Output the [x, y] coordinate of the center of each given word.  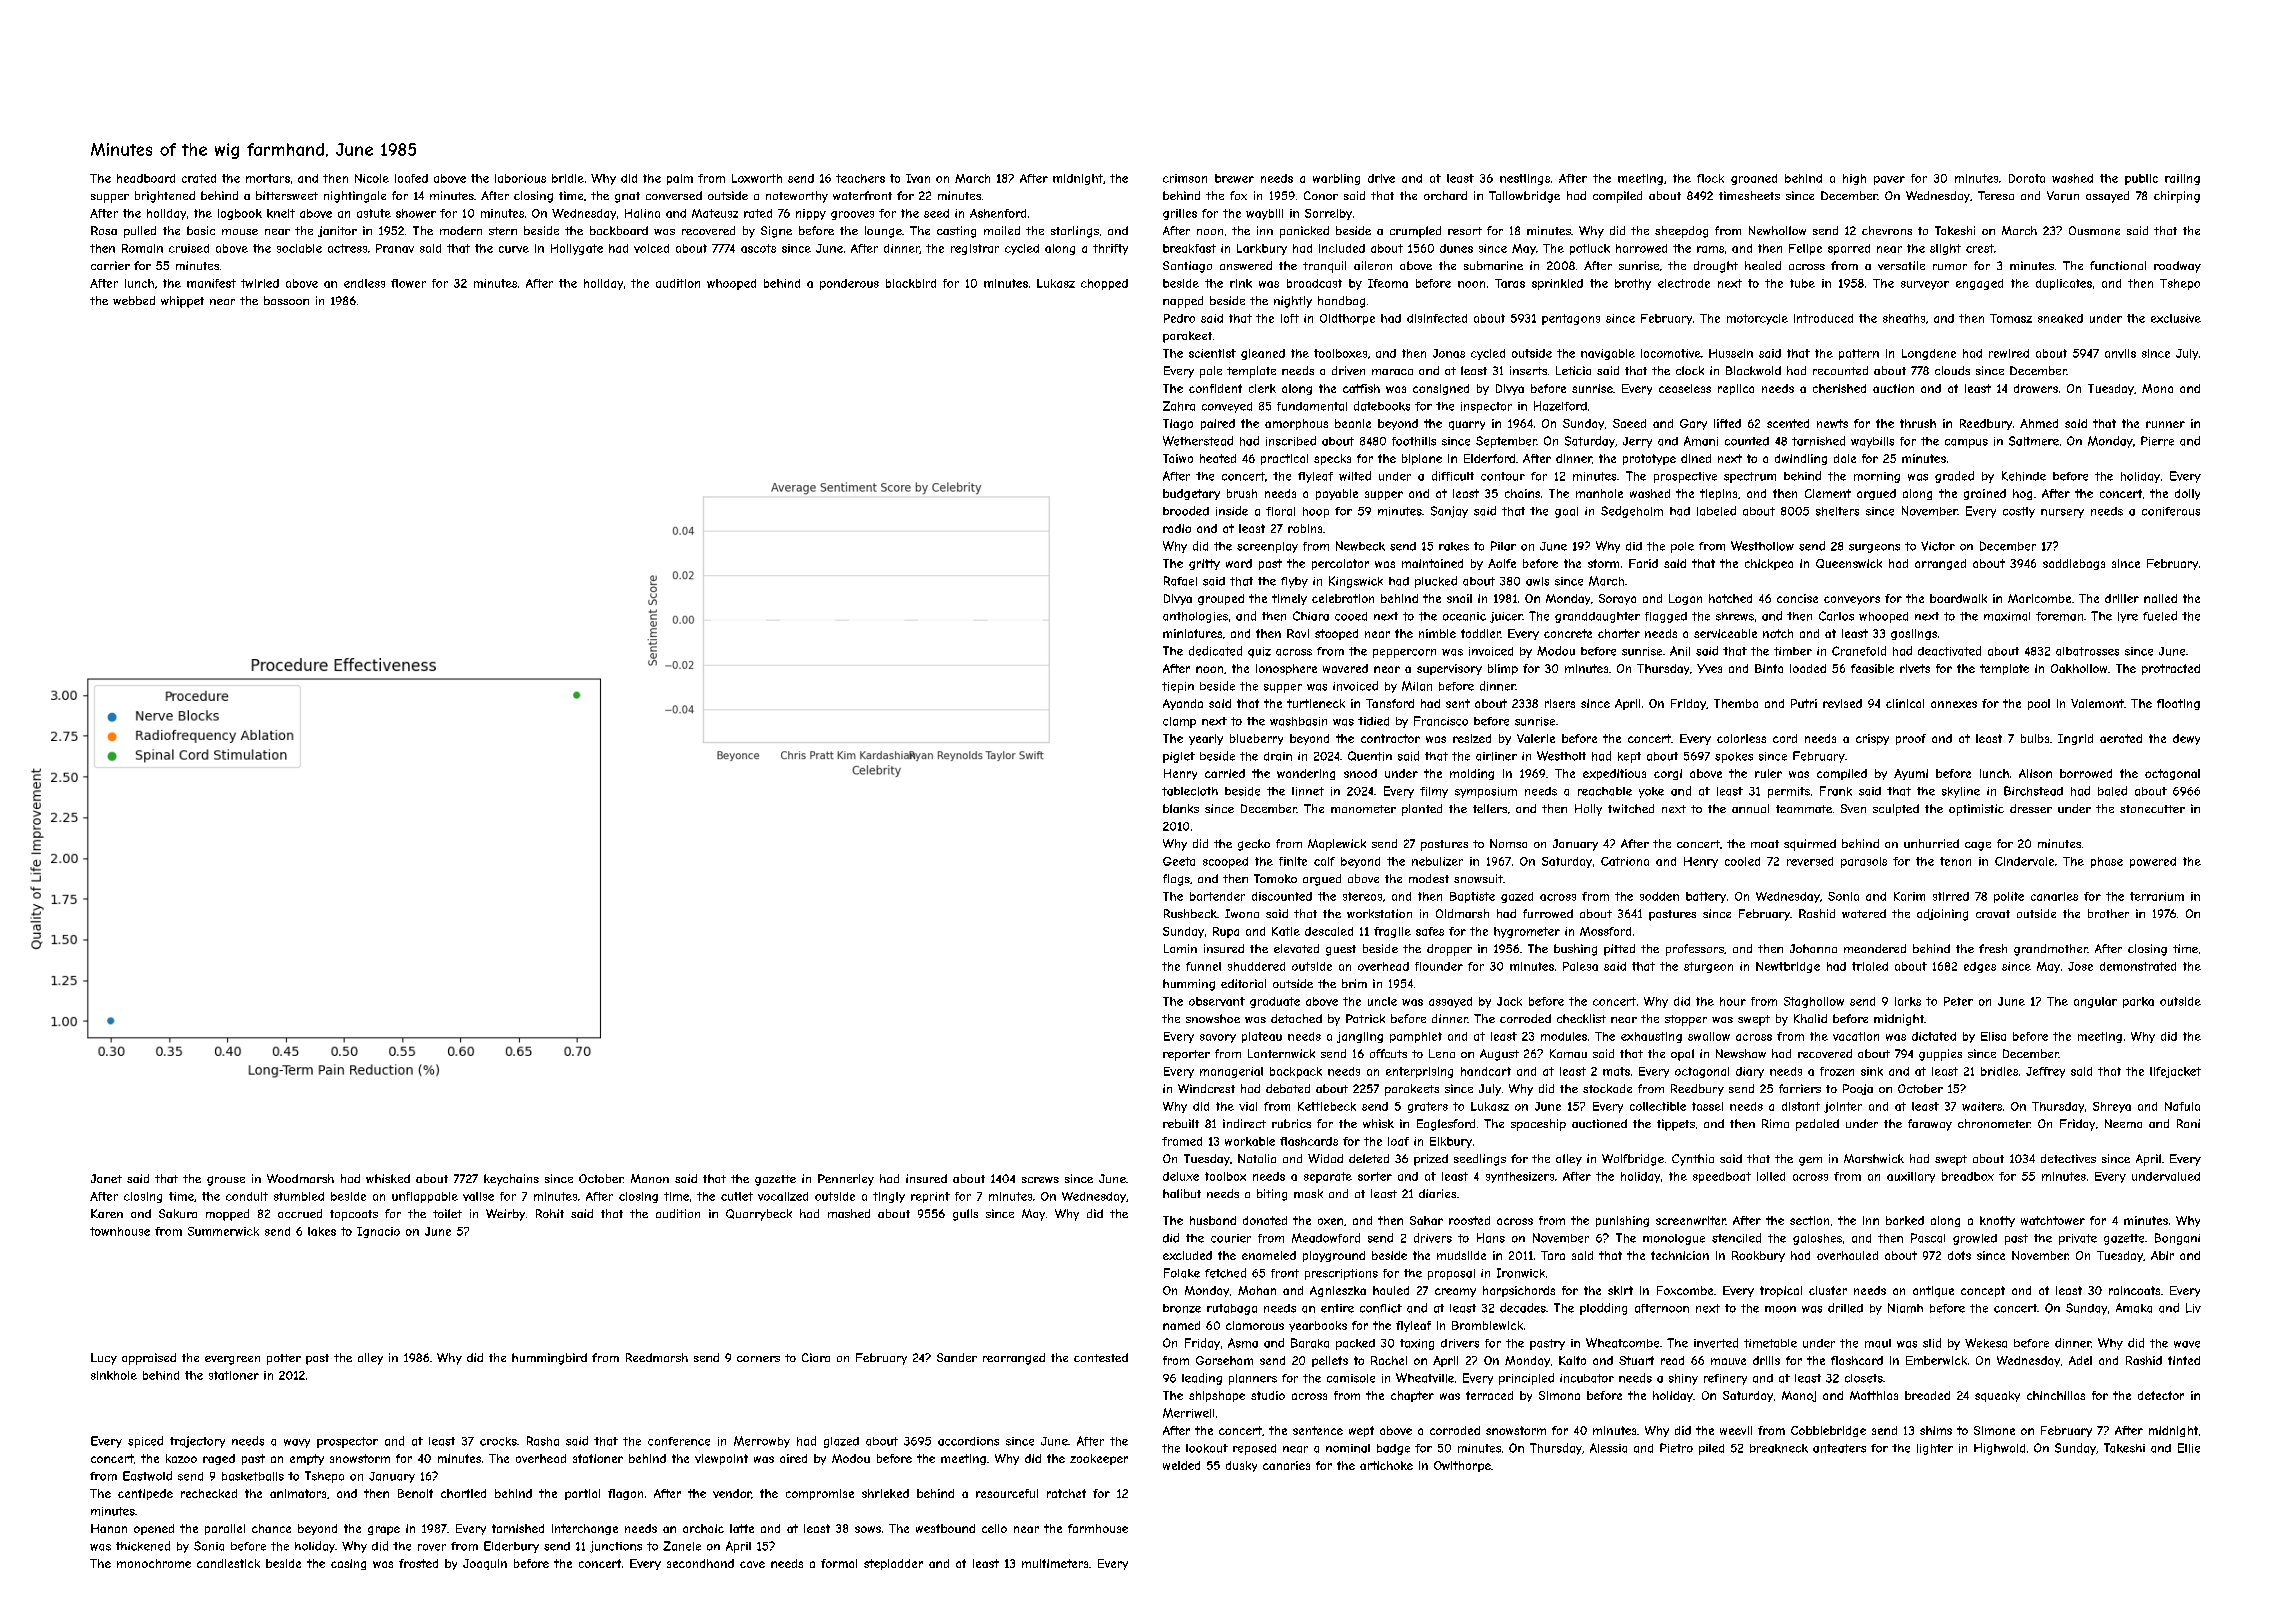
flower [408, 283]
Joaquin [485, 1564]
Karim [1909, 896]
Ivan [918, 178]
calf [1324, 861]
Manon [650, 1178]
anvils [2120, 353]
